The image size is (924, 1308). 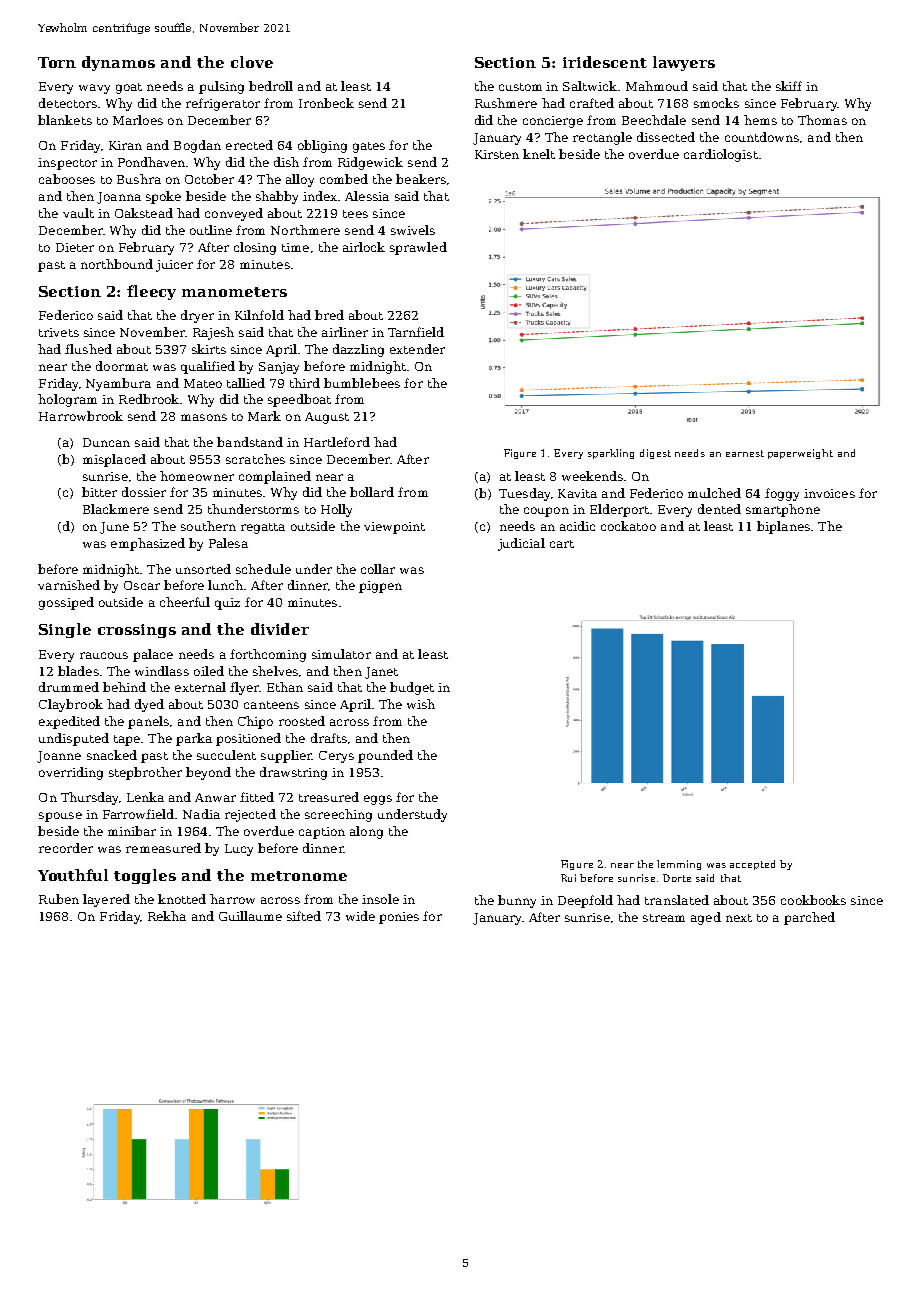 What do you see at coordinates (592, 476) in the screenshot?
I see `weekends` at bounding box center [592, 476].
